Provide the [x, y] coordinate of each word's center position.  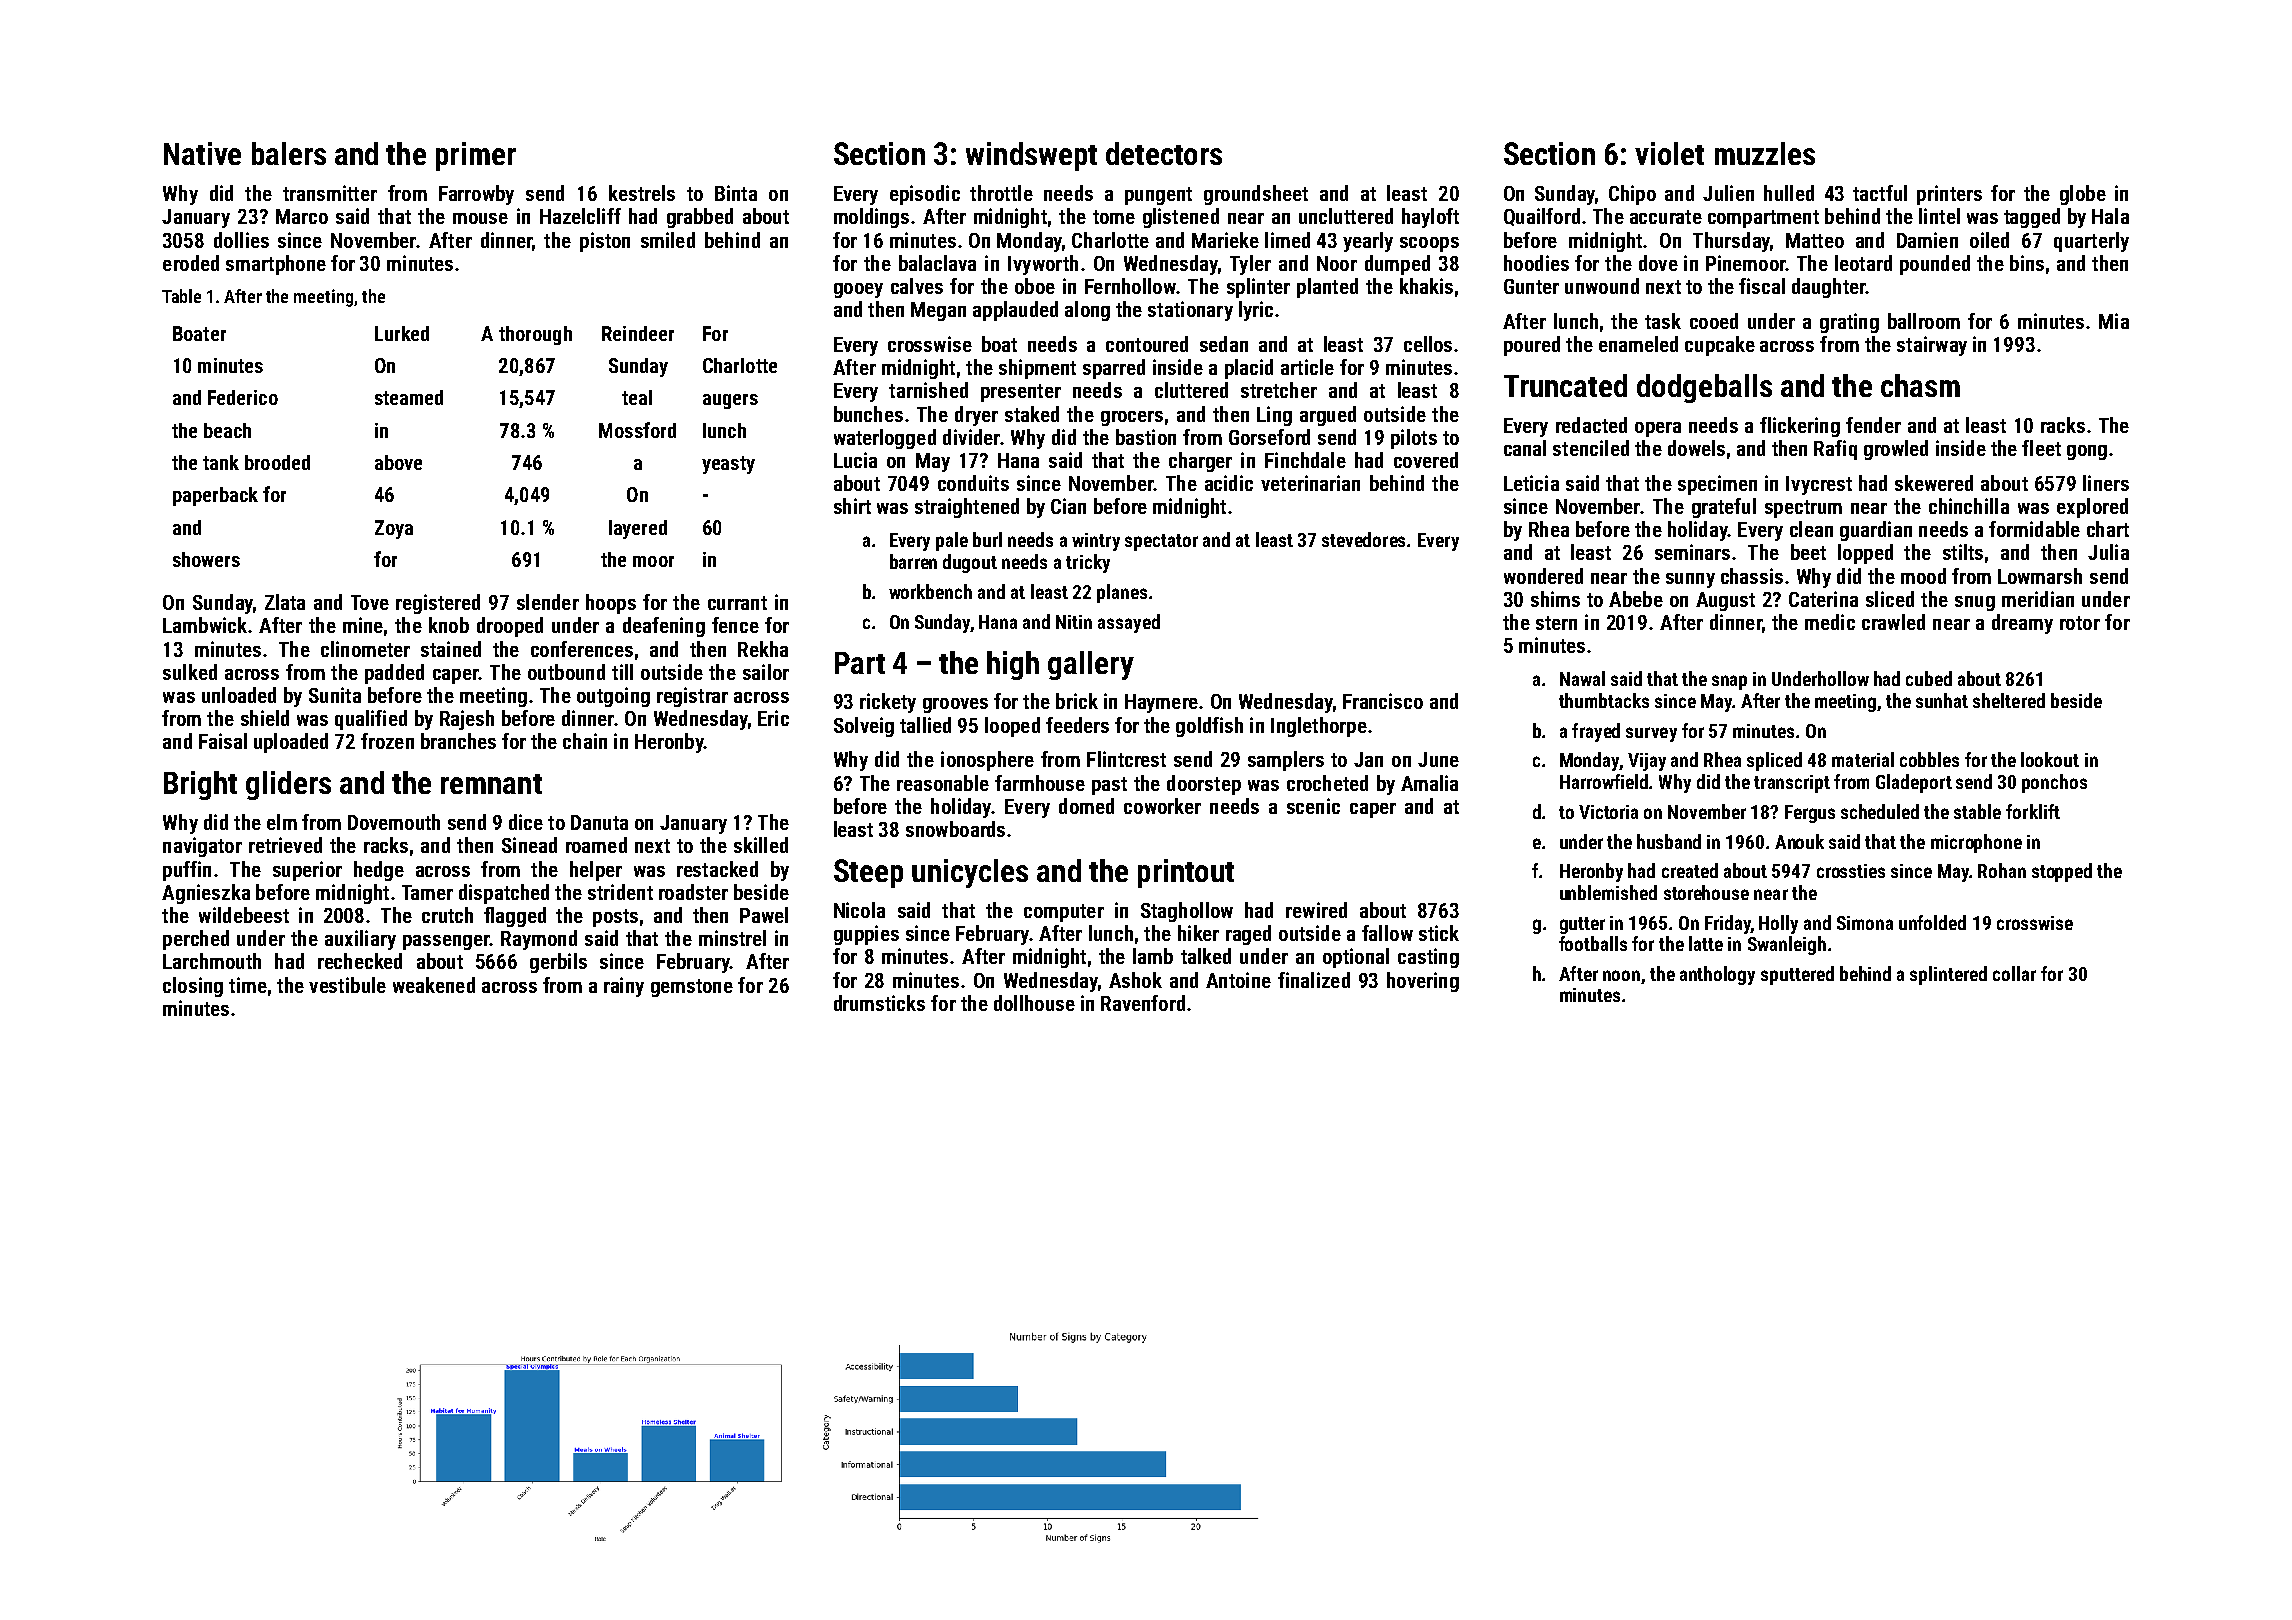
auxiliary [360, 940]
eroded [191, 263]
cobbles [1929, 759]
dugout [970, 563]
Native [202, 153]
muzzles [1765, 153]
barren [913, 561]
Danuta [599, 822]
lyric [1256, 311]
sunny [1690, 580]
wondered [1543, 576]
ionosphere [987, 761]
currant [737, 603]
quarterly [2091, 242]
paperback [215, 496]
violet [1669, 153]
